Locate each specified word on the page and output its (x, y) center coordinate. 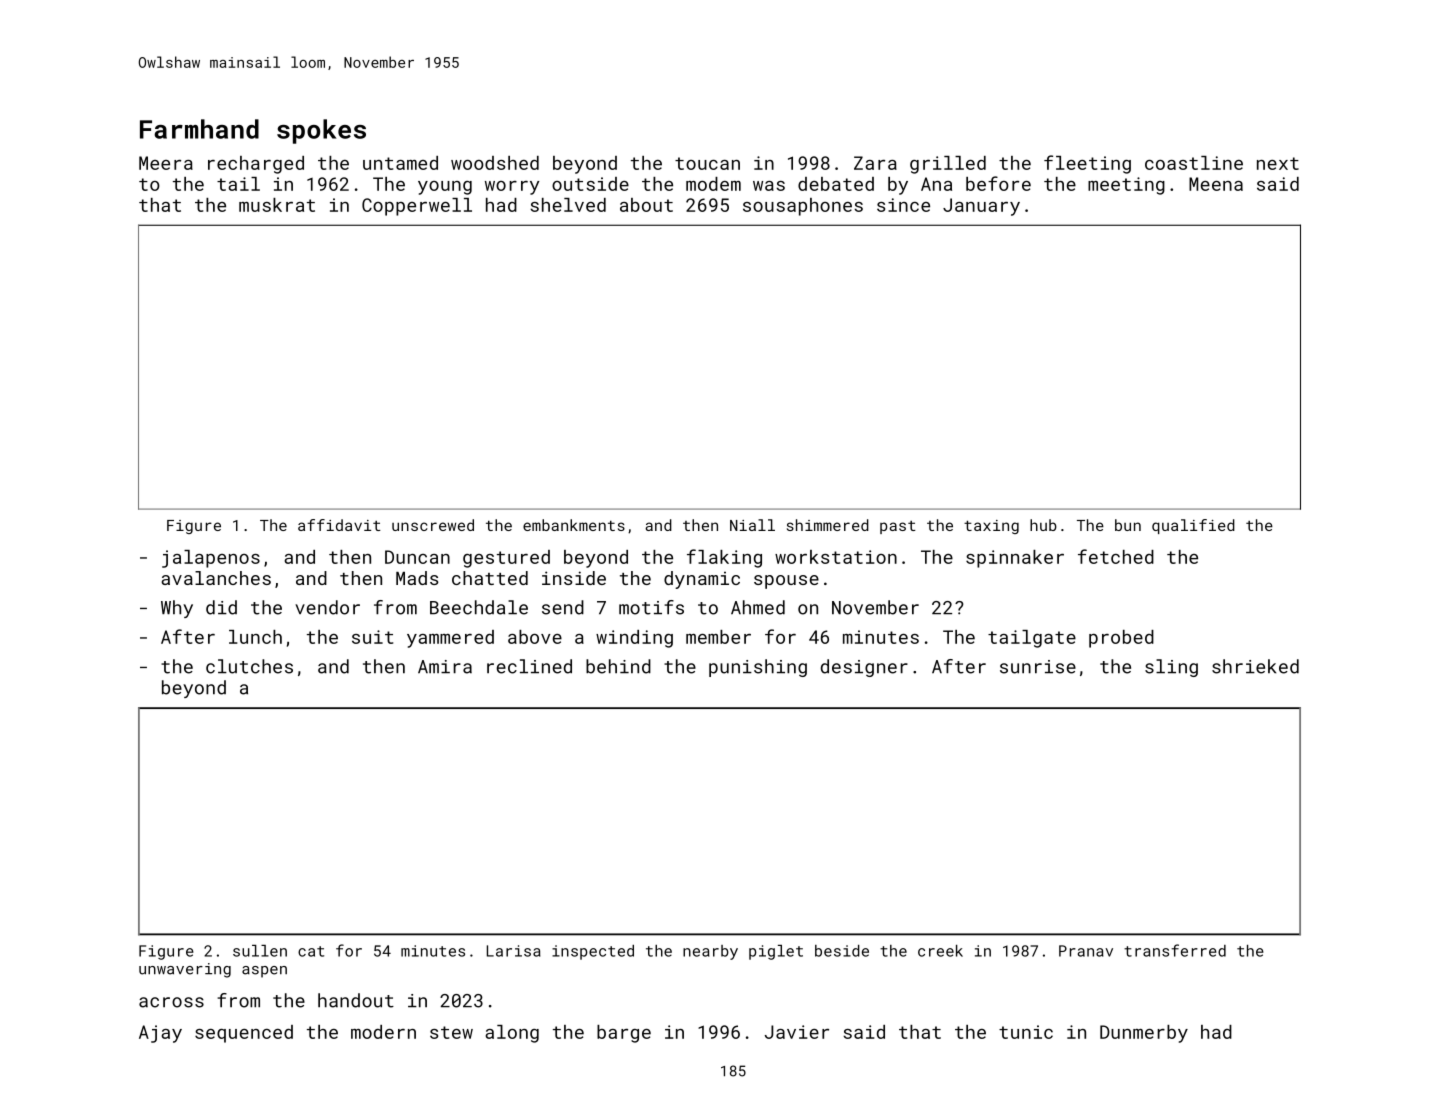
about (646, 205)
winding (634, 639)
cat (311, 951)
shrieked (1255, 666)
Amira (445, 667)
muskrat (277, 205)
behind (618, 666)
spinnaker (1015, 559)
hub (1043, 525)
